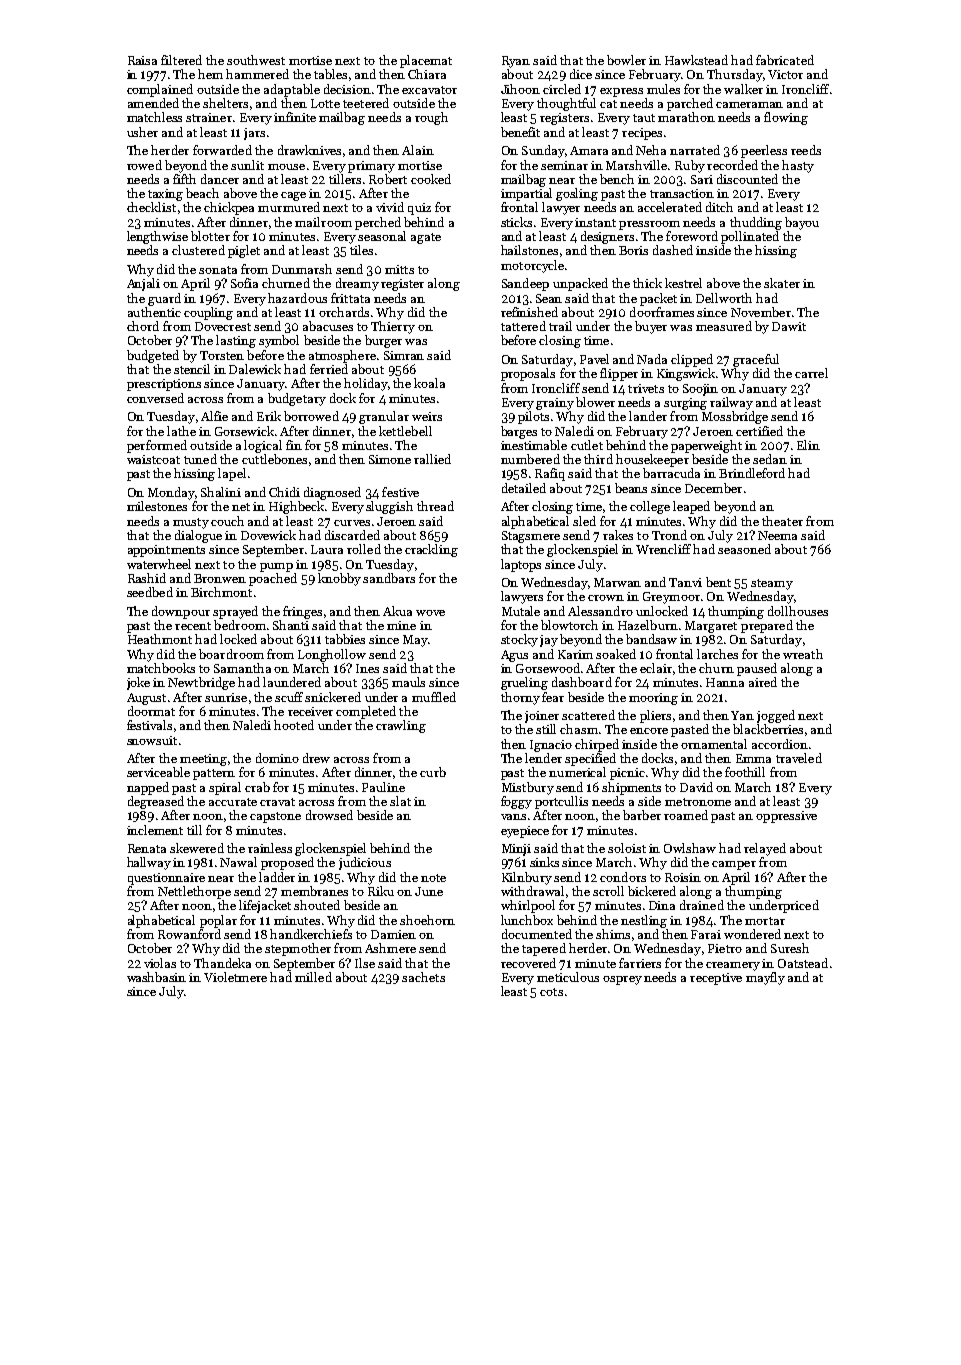 This screenshot has height=1365, width=961. What do you see at coordinates (155, 398) in the screenshot?
I see `conversed` at bounding box center [155, 398].
